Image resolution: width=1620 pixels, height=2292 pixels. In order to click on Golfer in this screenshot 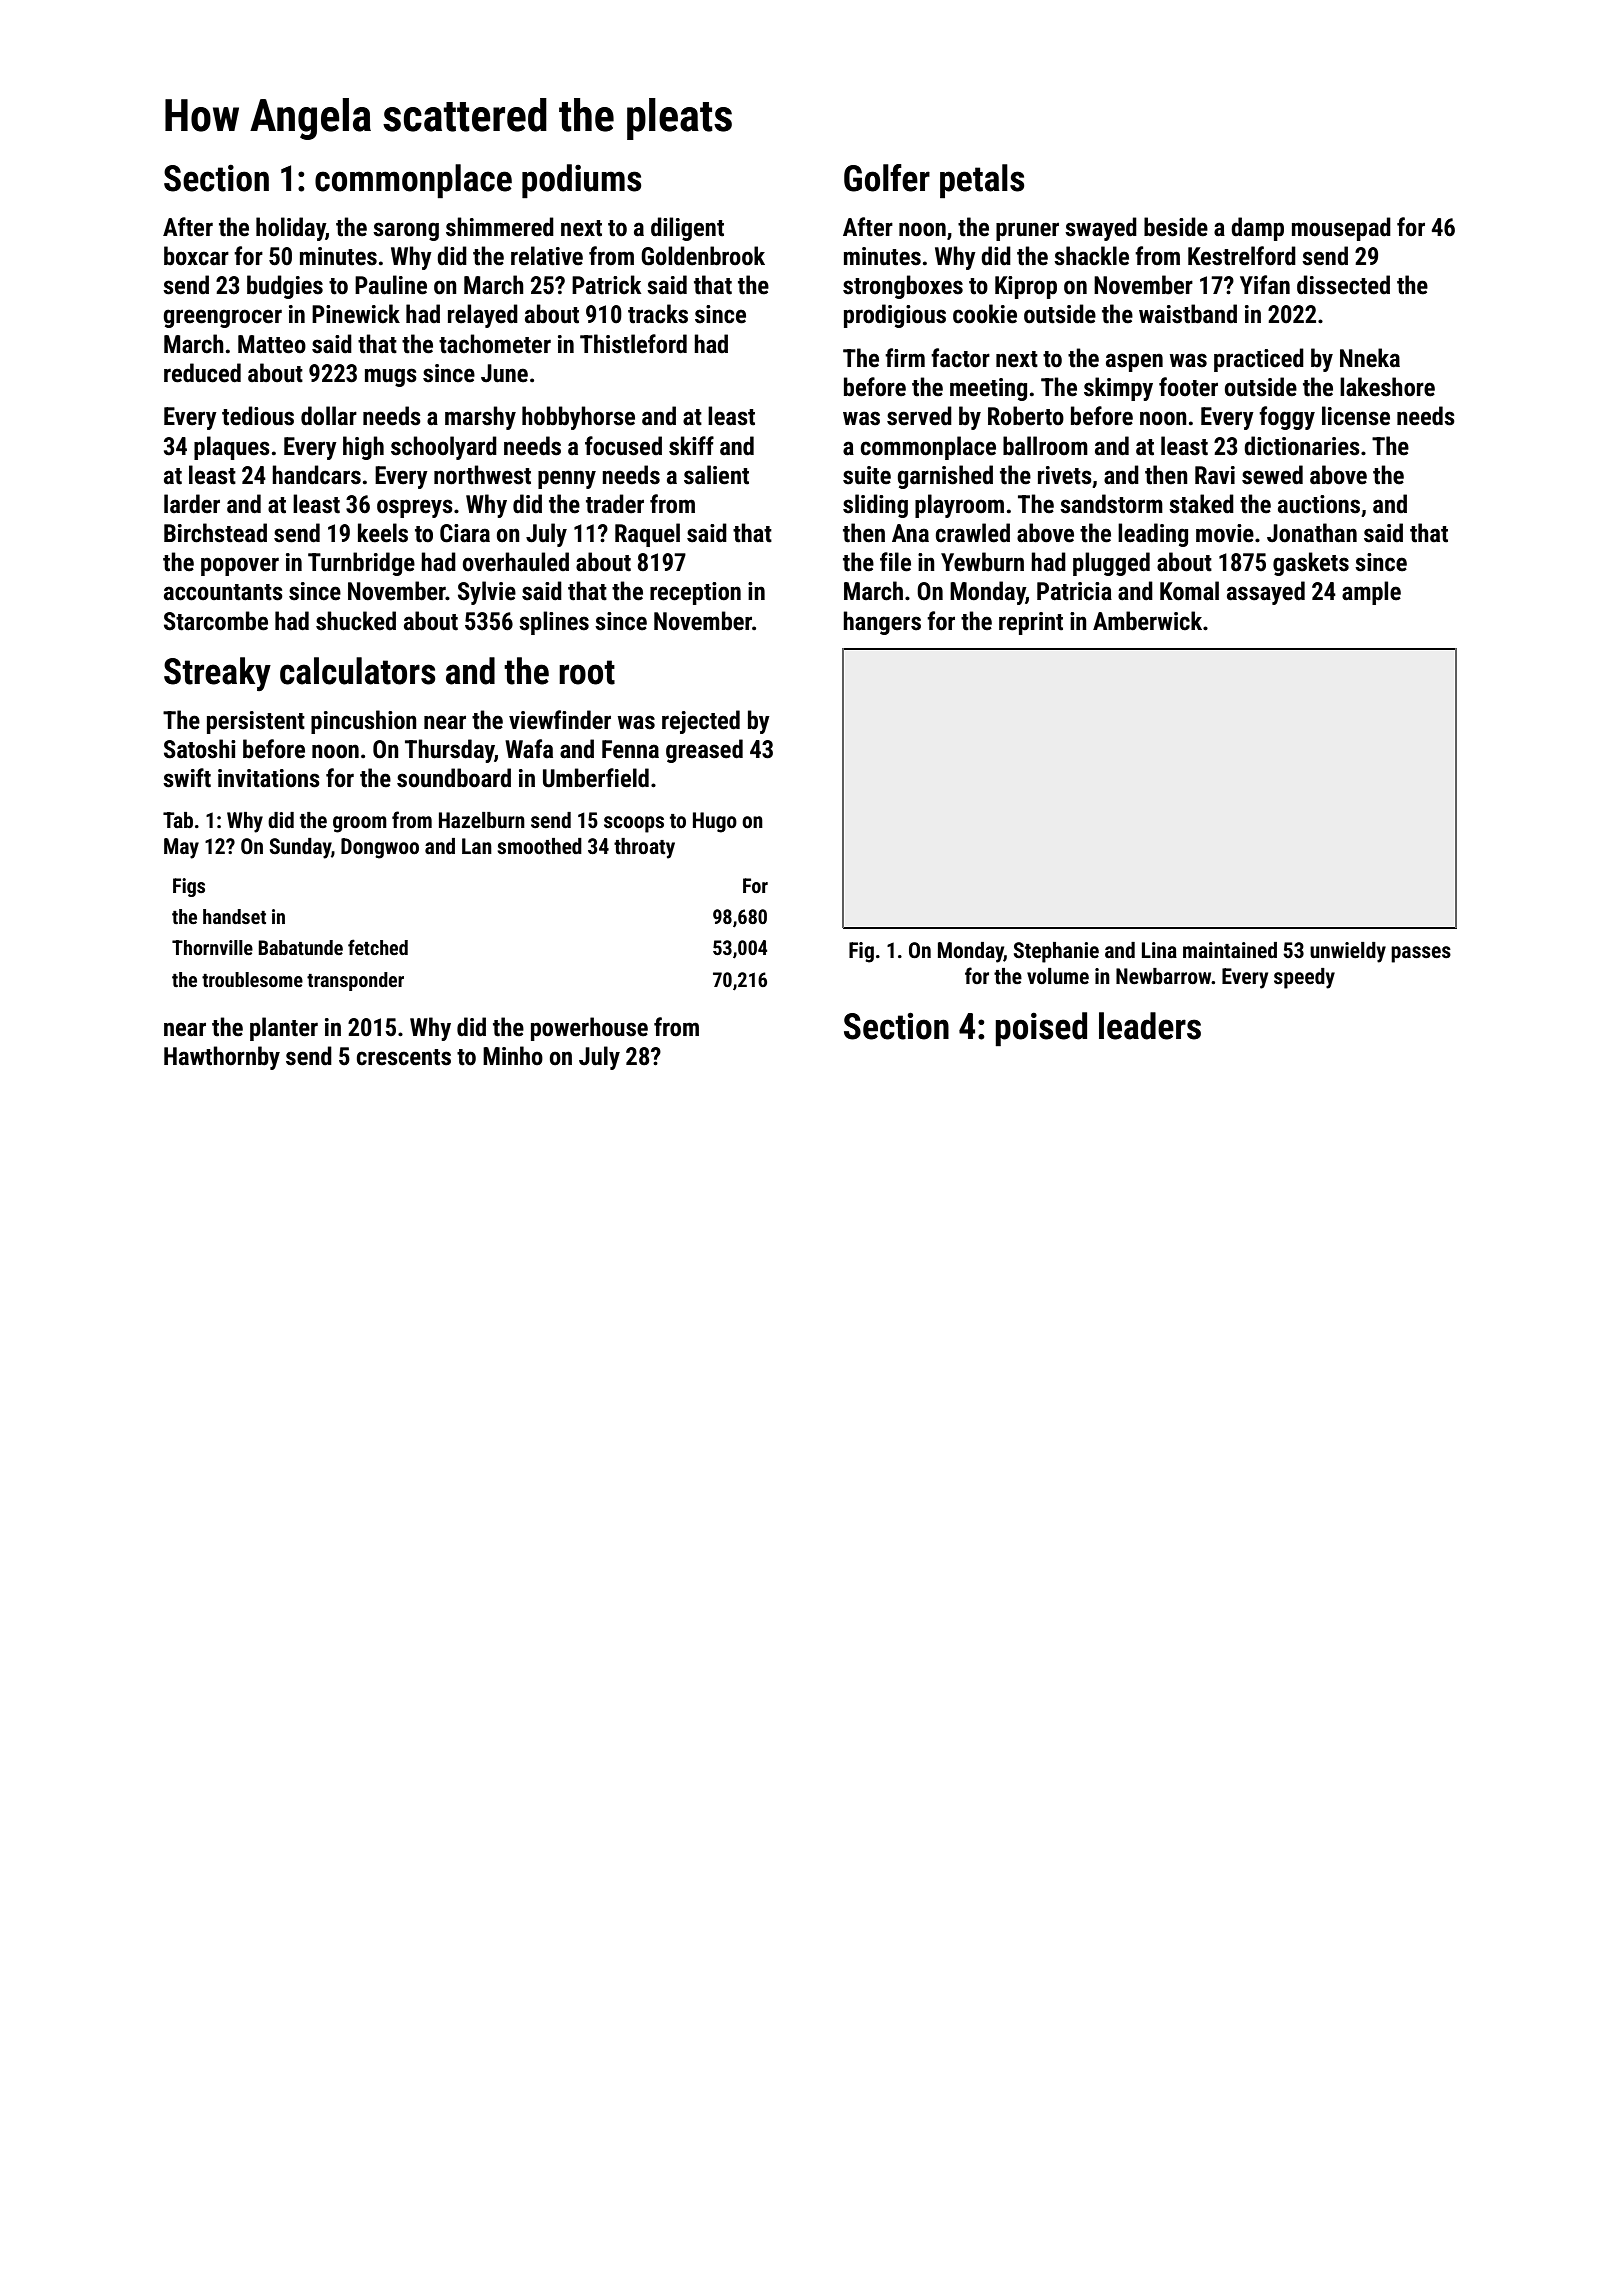, I will do `click(887, 178)`.
